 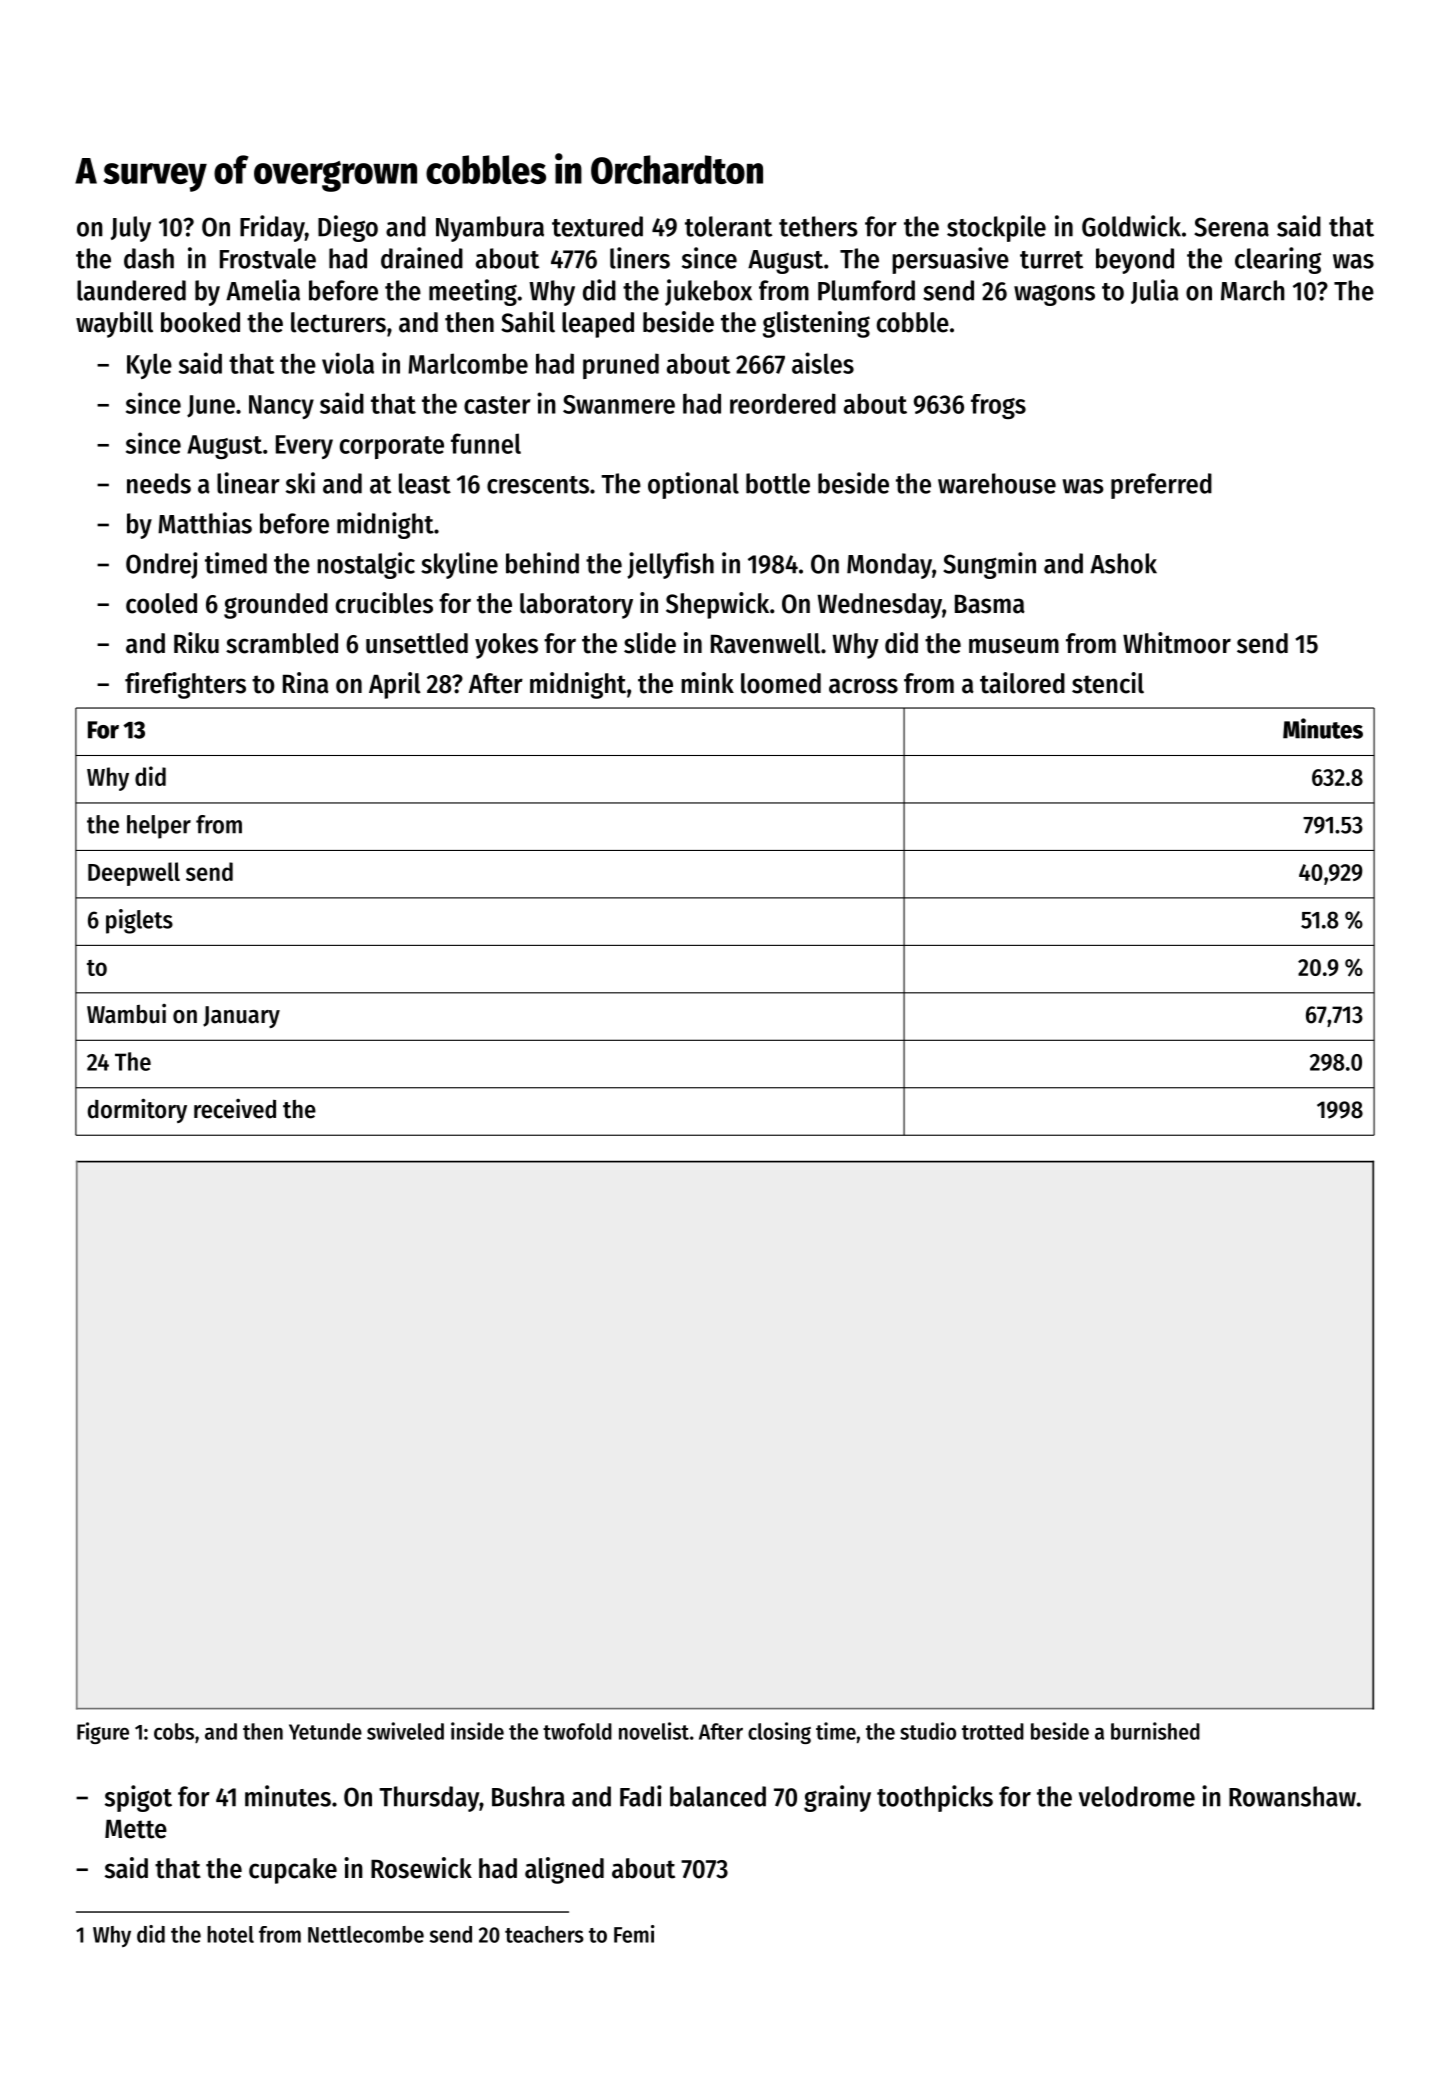 I want to click on tailored, so click(x=1022, y=683).
